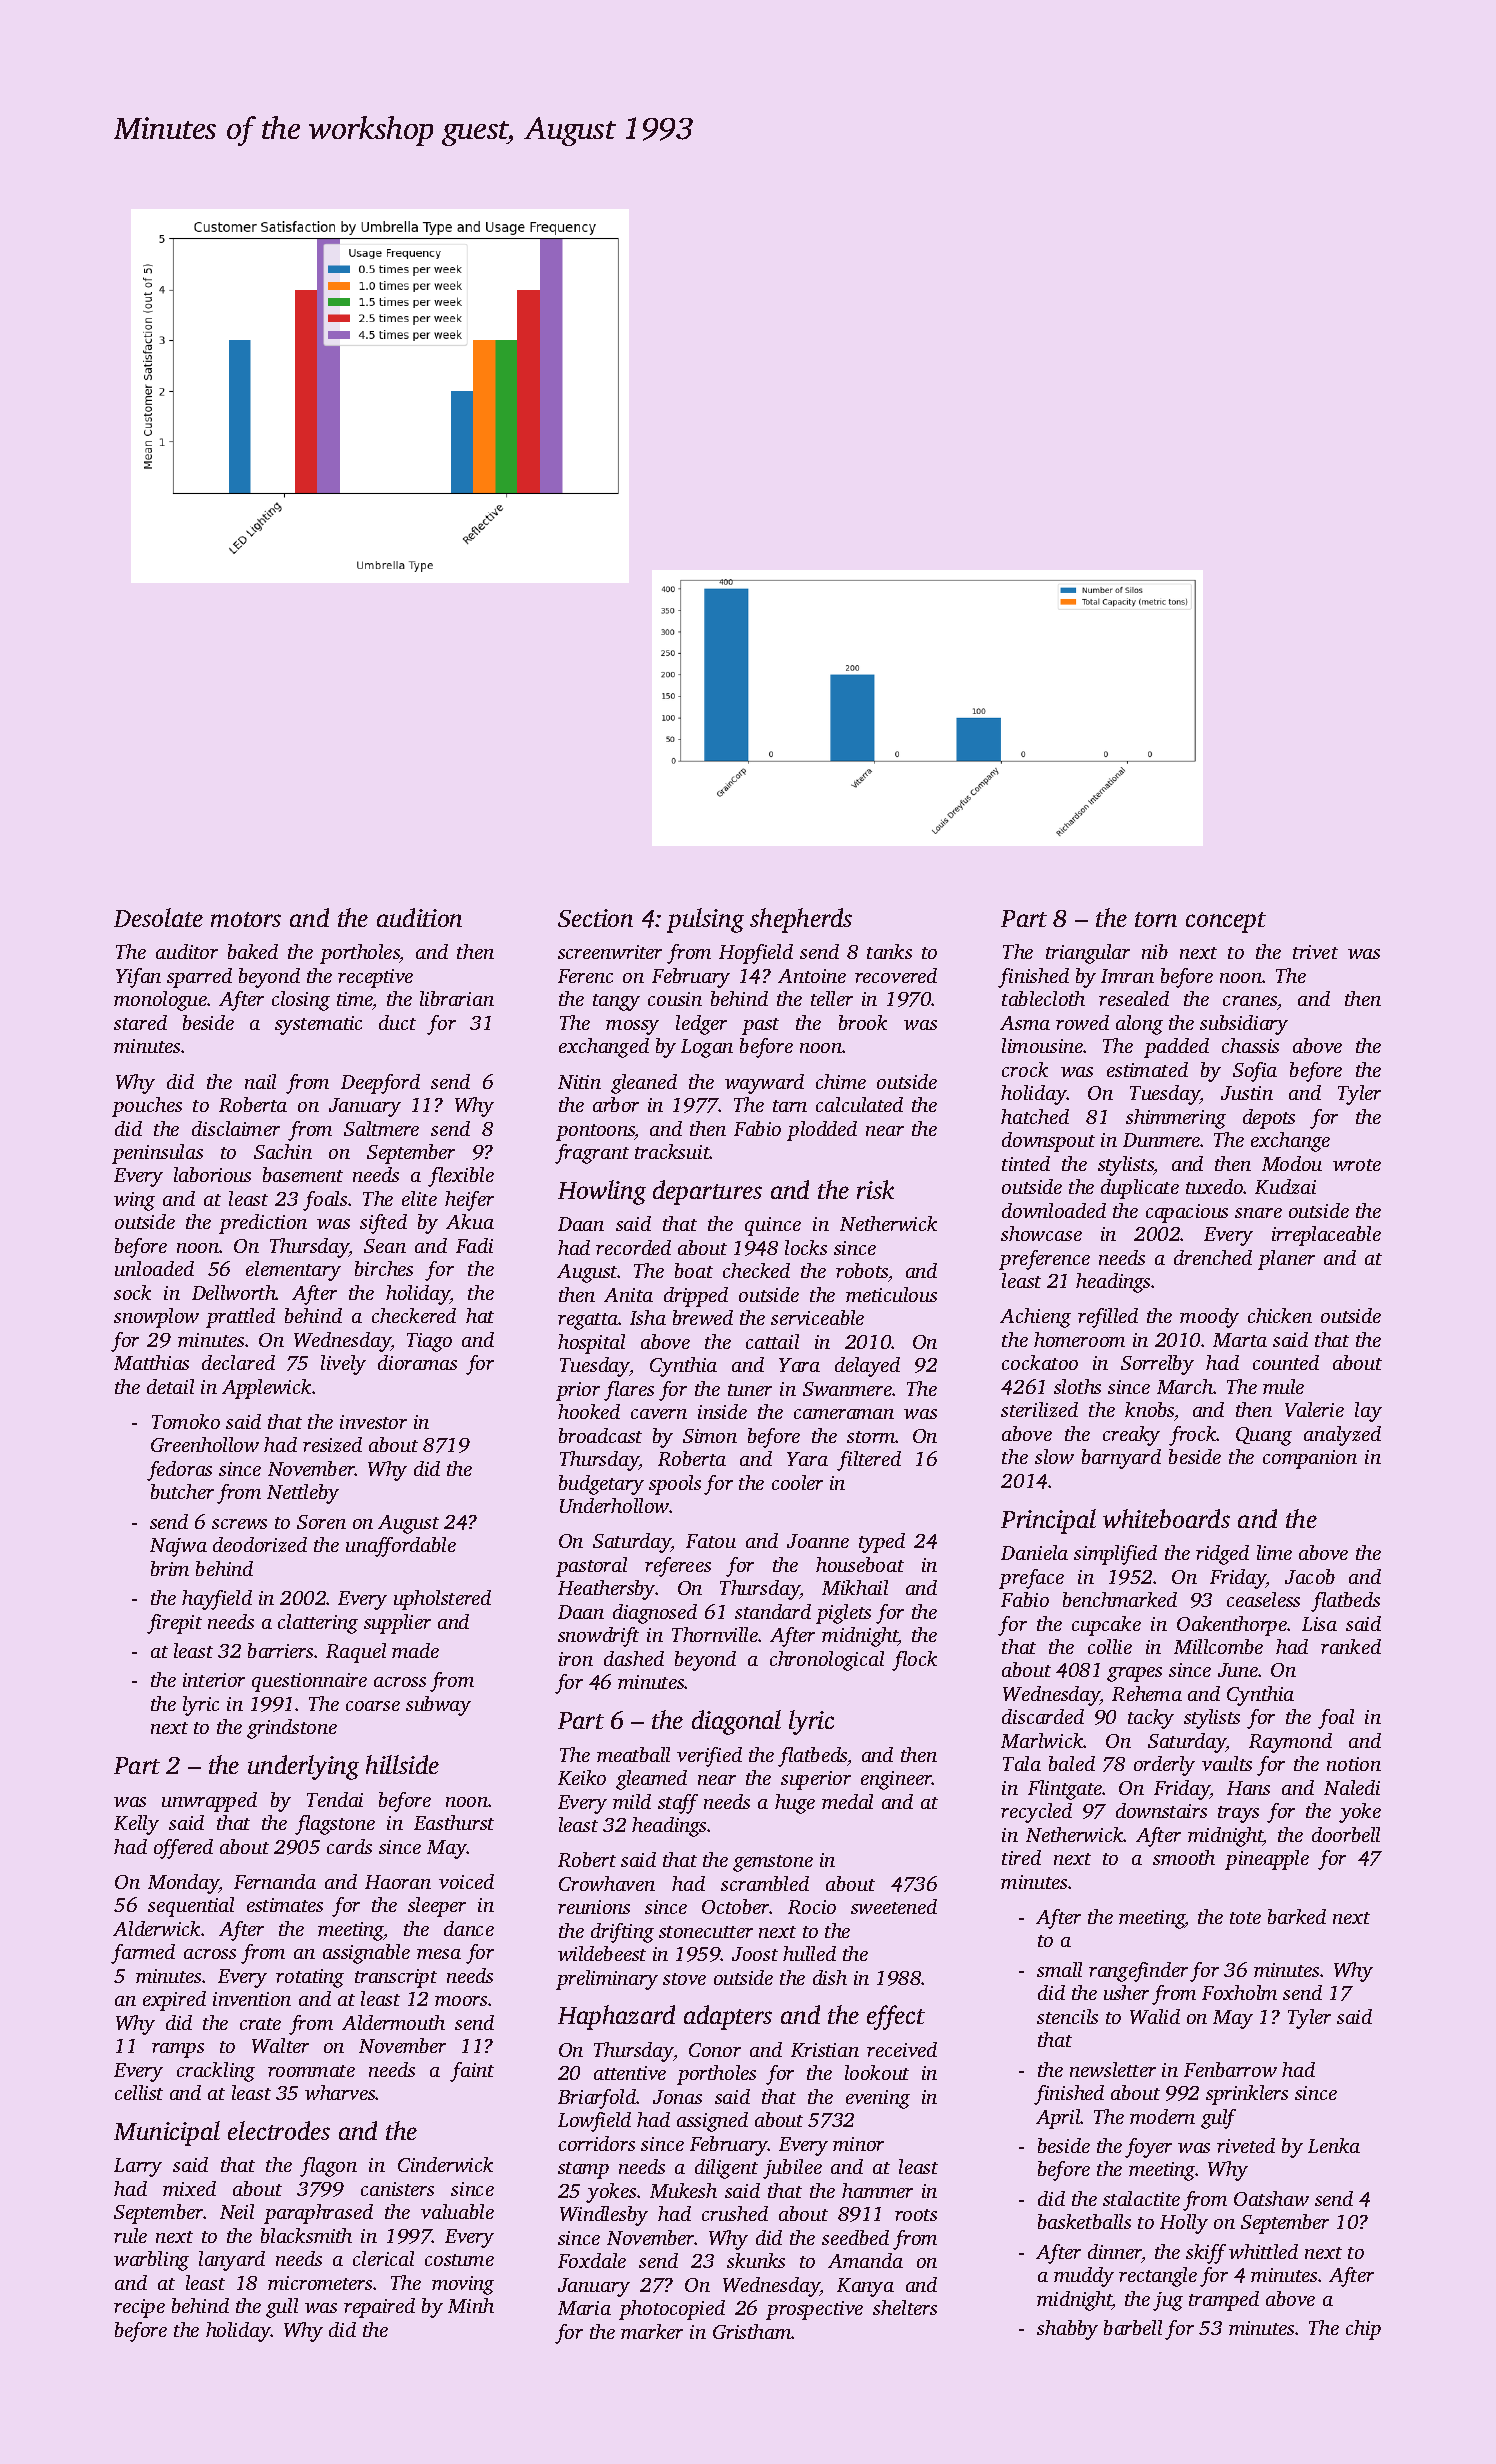 This screenshot has width=1496, height=2464. I want to click on investor, so click(373, 1422).
